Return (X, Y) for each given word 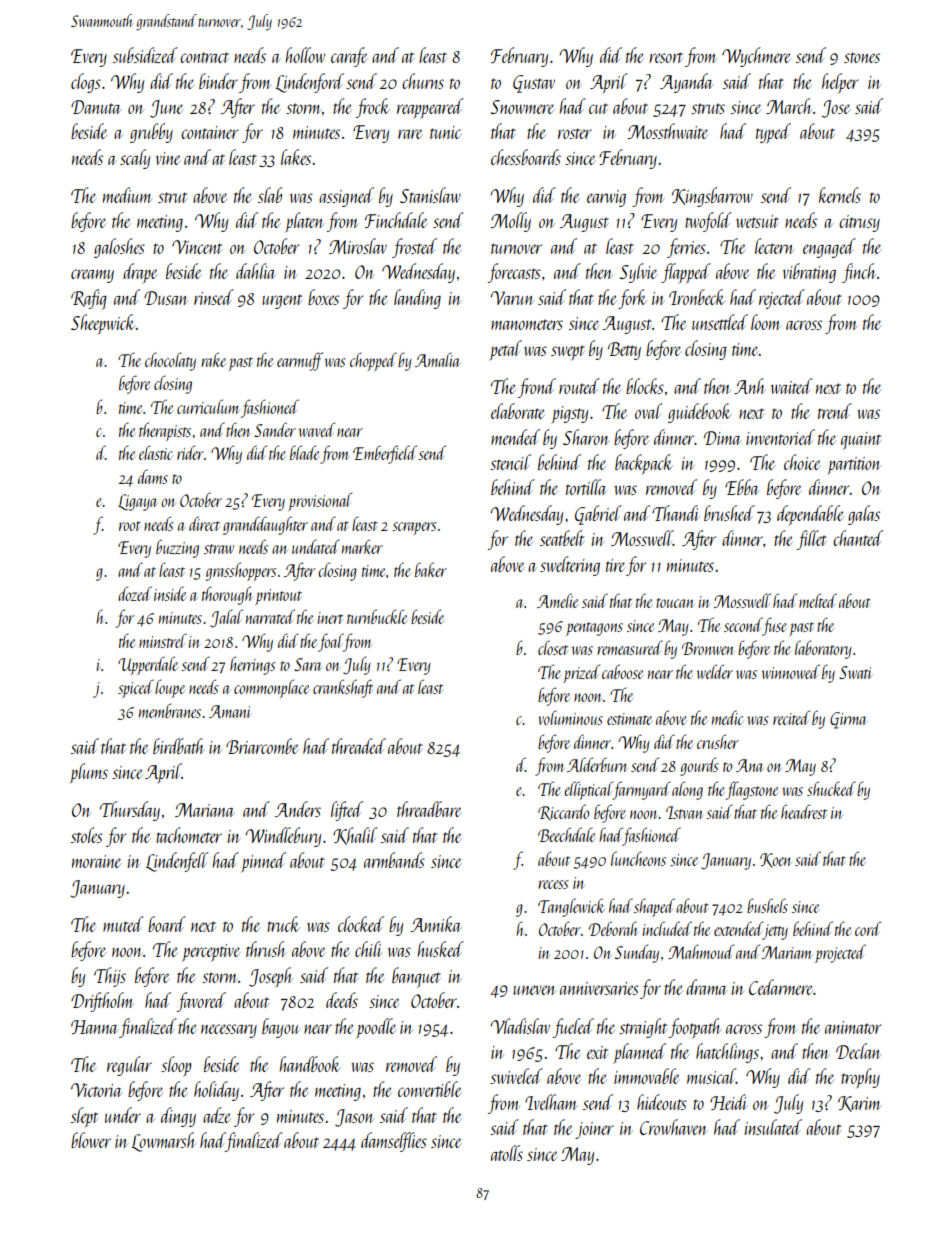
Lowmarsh (163, 1142)
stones (862, 57)
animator (853, 1027)
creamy (92, 276)
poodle (376, 1028)
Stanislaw (430, 195)
